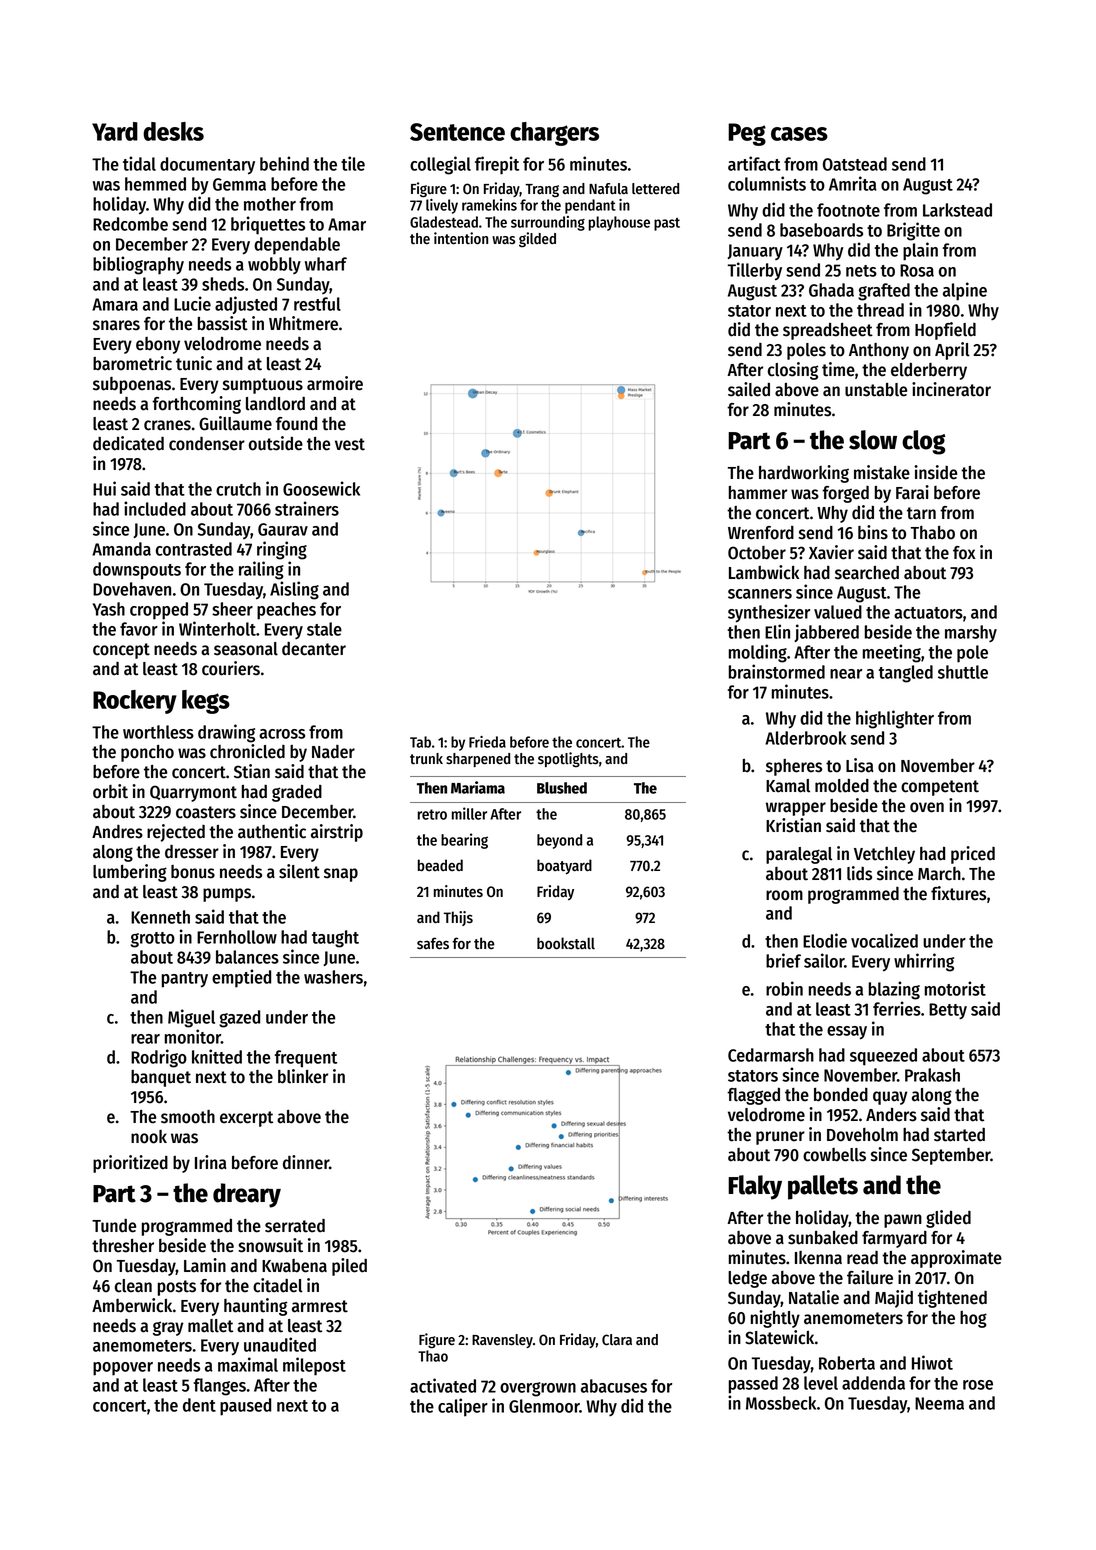  What do you see at coordinates (324, 629) in the image?
I see `stale` at bounding box center [324, 629].
